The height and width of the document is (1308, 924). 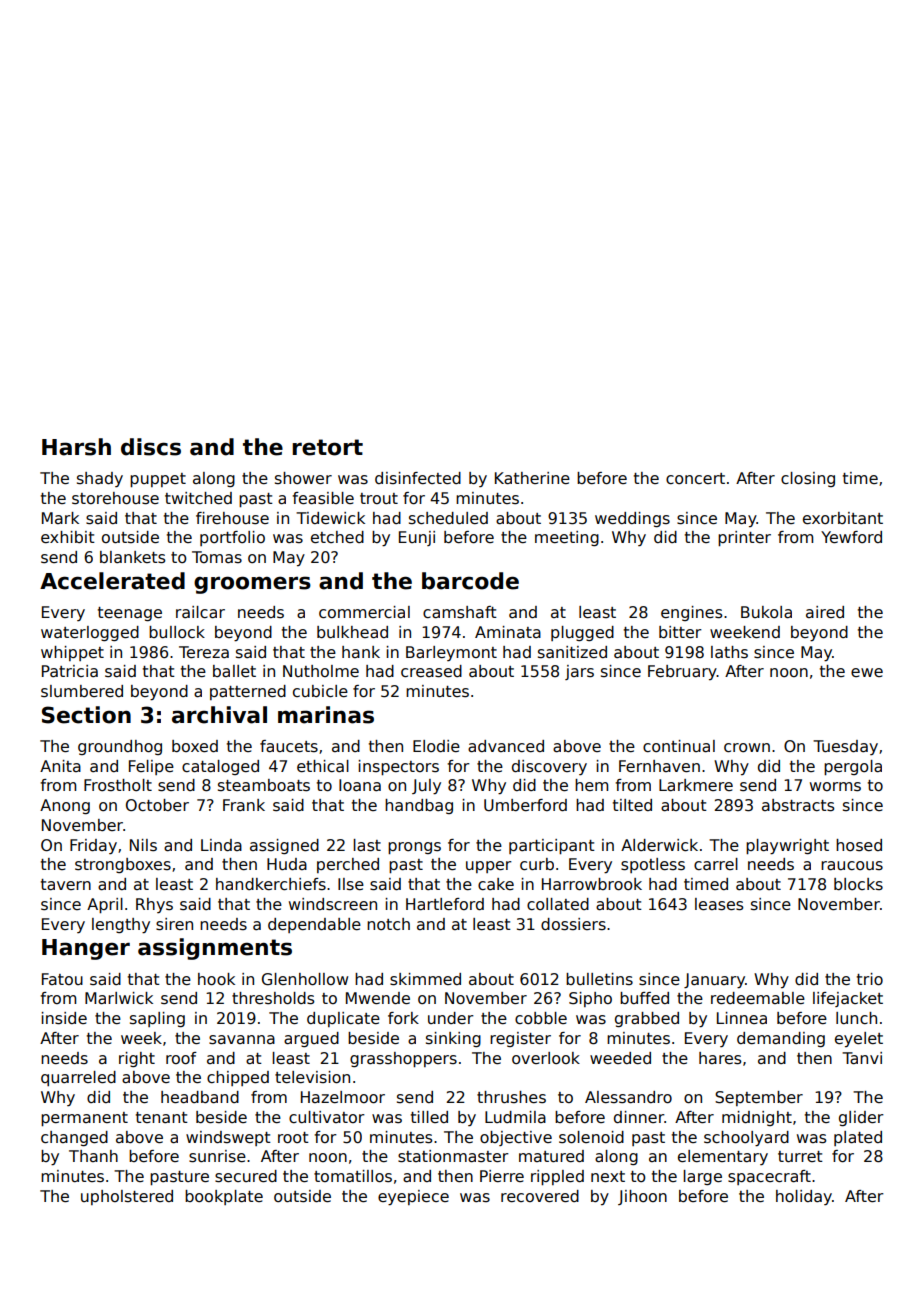 I want to click on Eunji, so click(x=417, y=538).
